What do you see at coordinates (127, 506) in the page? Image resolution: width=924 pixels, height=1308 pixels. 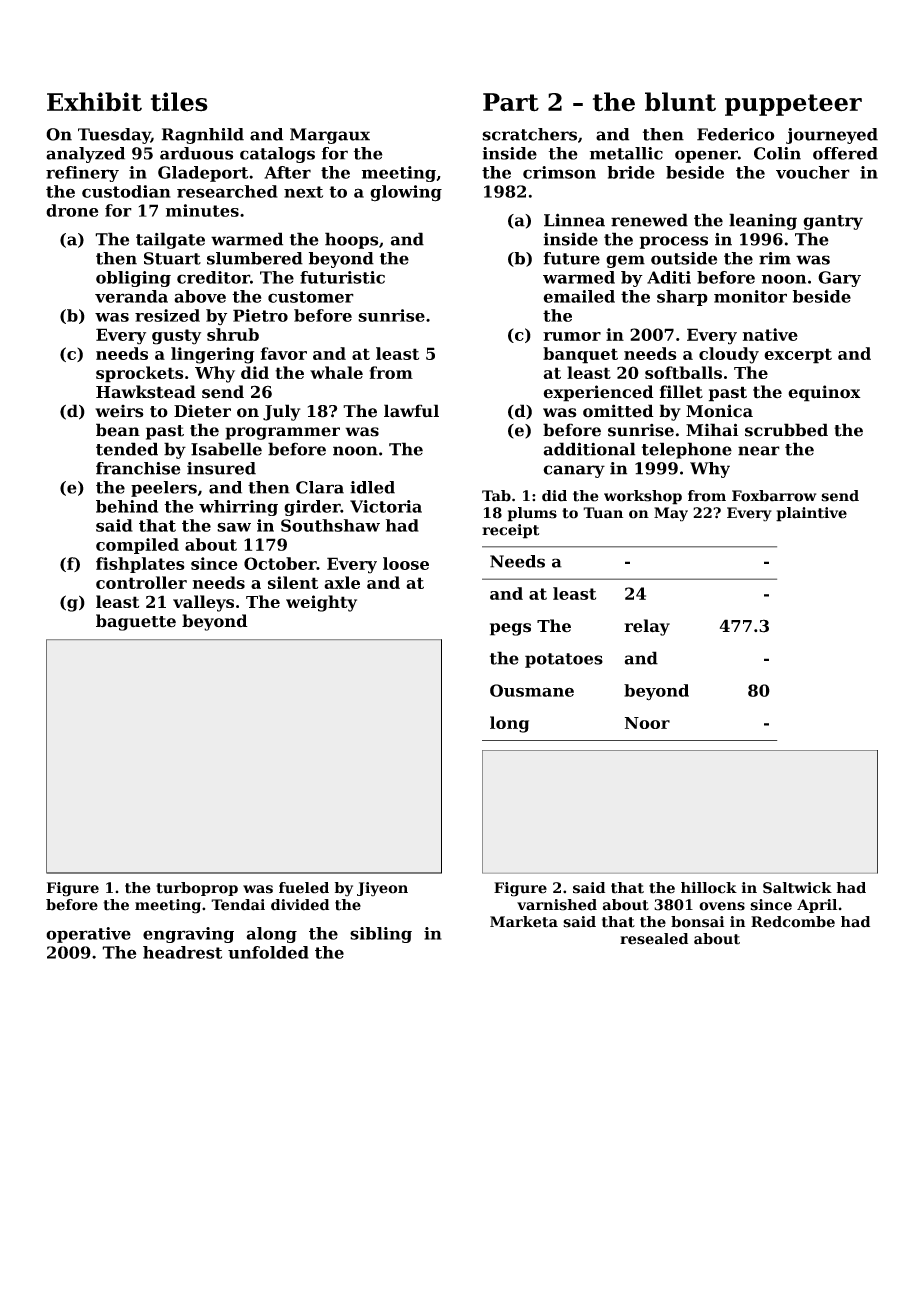 I see `behind` at bounding box center [127, 506].
